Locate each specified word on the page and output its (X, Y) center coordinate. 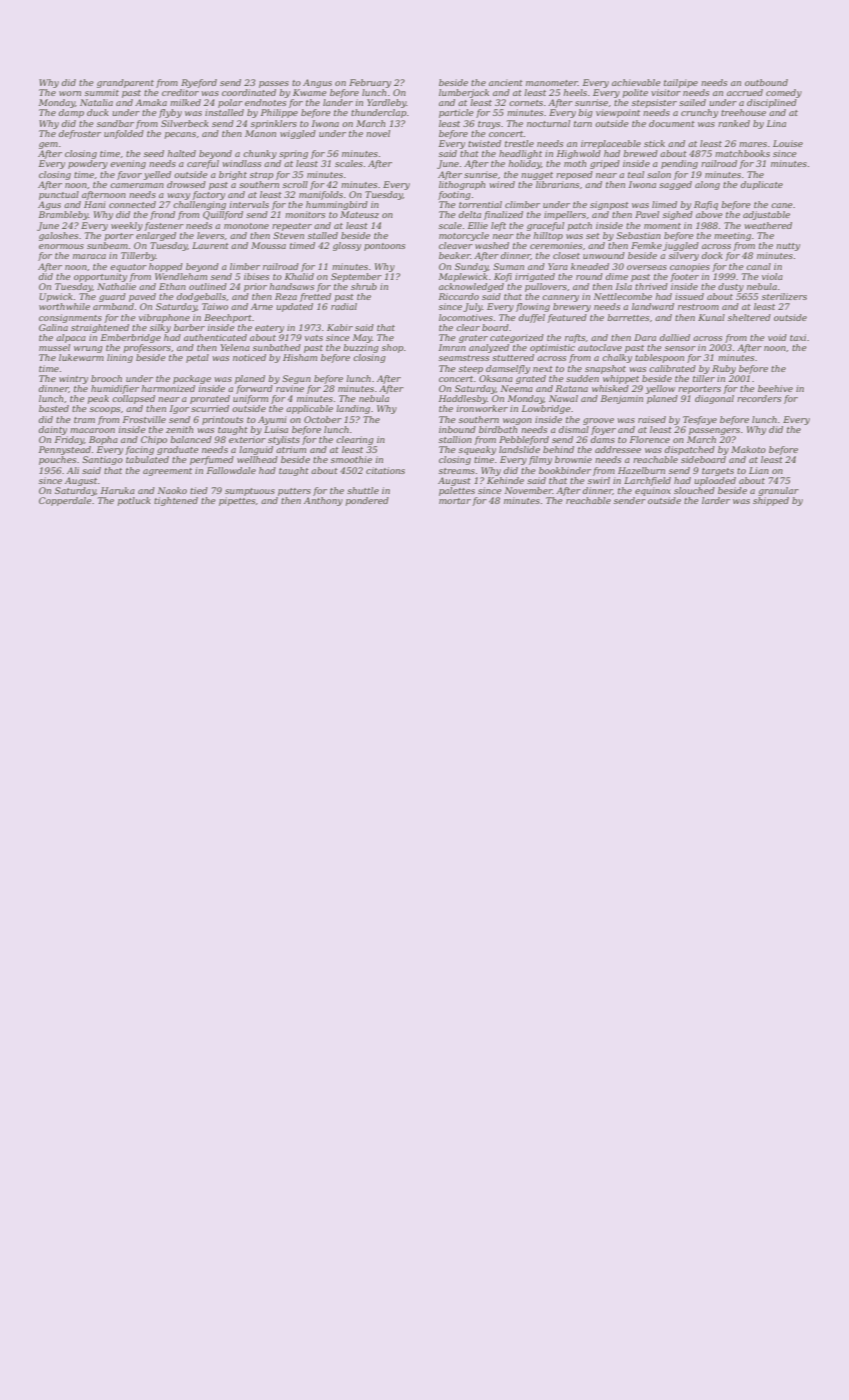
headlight (520, 154)
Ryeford (199, 83)
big (585, 113)
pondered (367, 501)
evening (128, 164)
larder (716, 500)
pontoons (384, 247)
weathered (768, 225)
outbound (766, 82)
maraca (89, 256)
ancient (506, 82)
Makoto (748, 449)
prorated (210, 399)
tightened (176, 501)
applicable (309, 409)
